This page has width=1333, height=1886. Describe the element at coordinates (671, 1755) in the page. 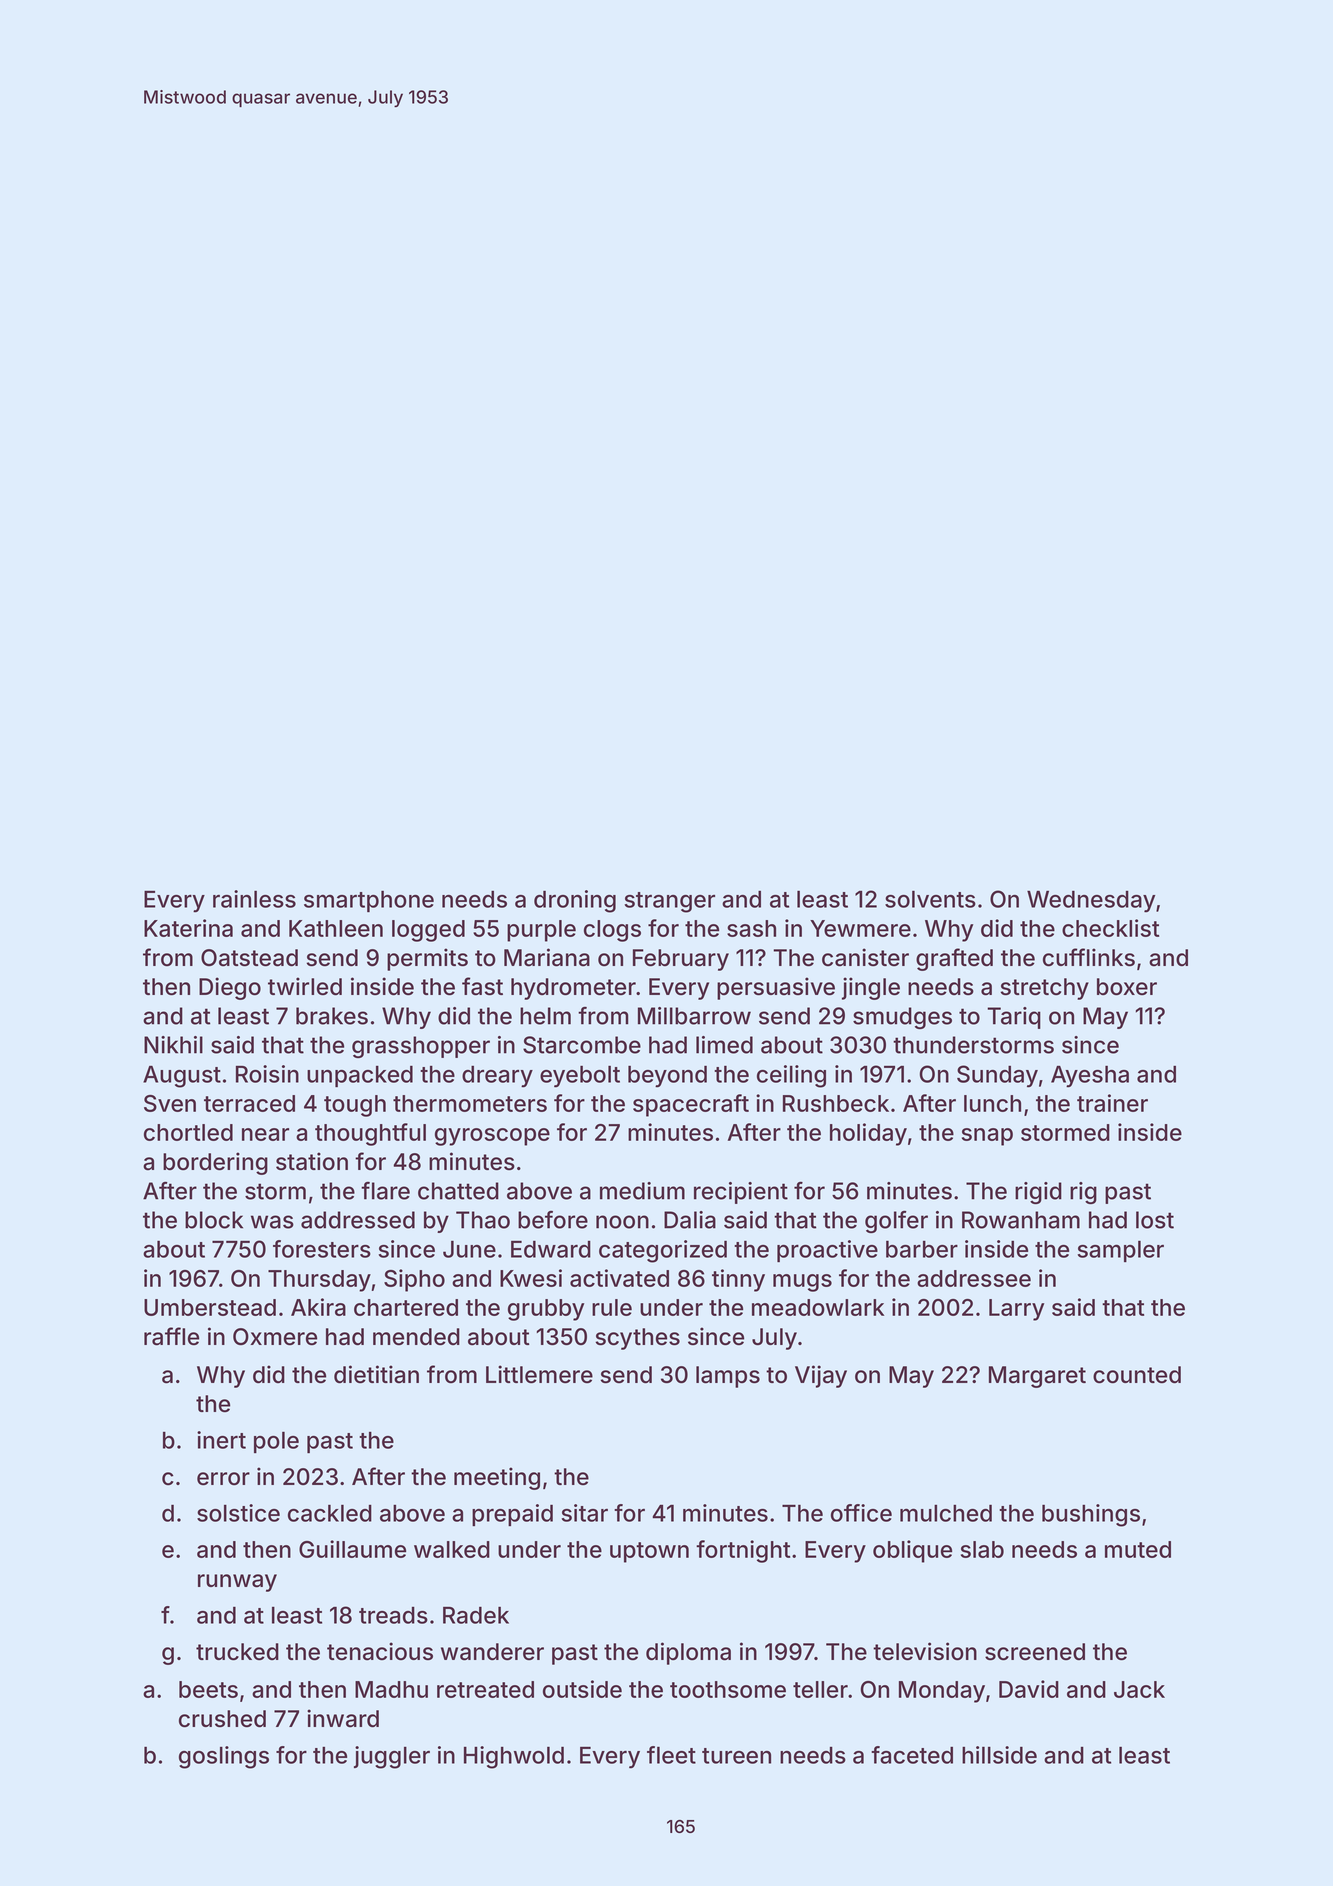

I see `fleet` at that location.
